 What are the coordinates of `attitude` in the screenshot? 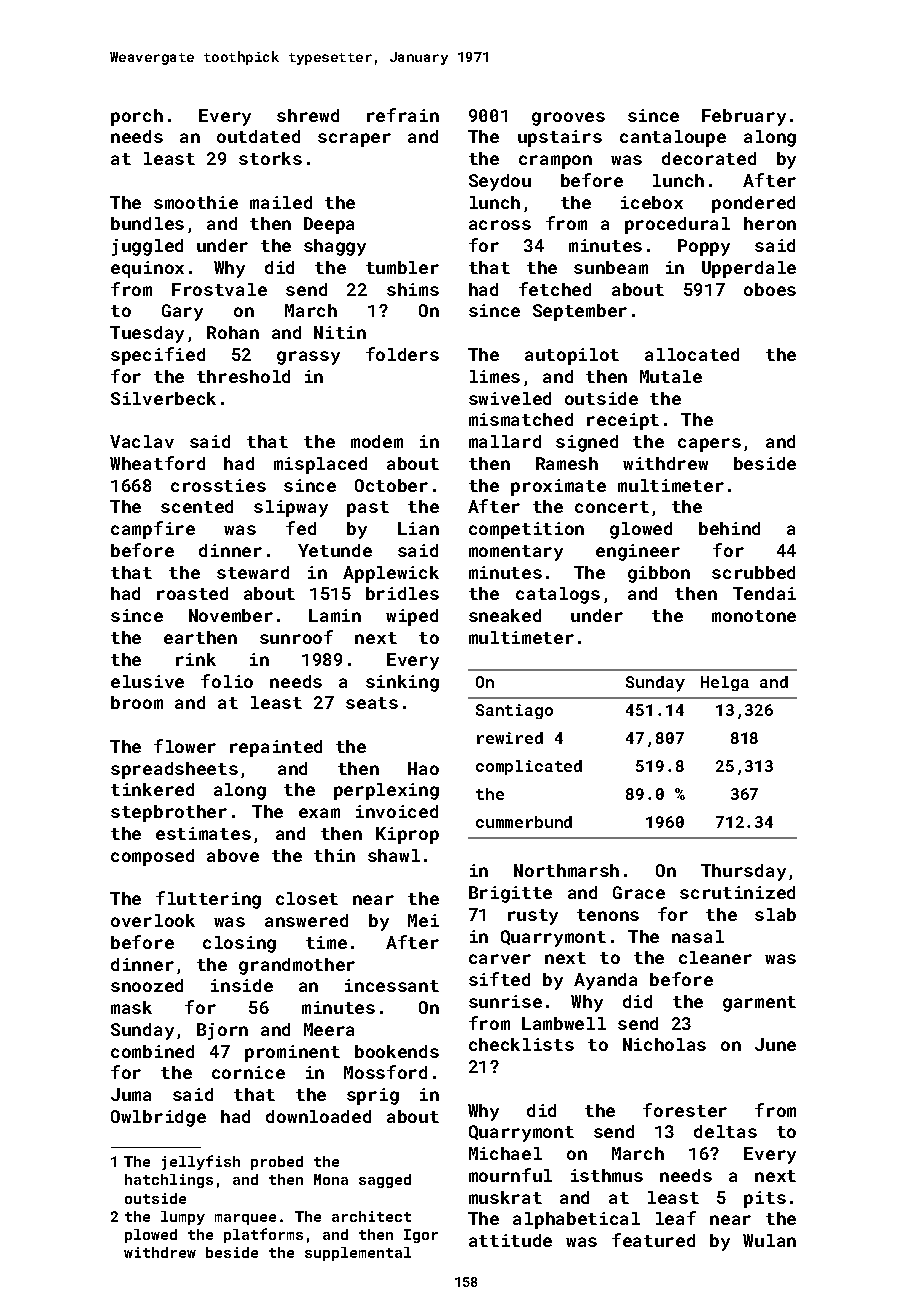 It's located at (510, 1240).
